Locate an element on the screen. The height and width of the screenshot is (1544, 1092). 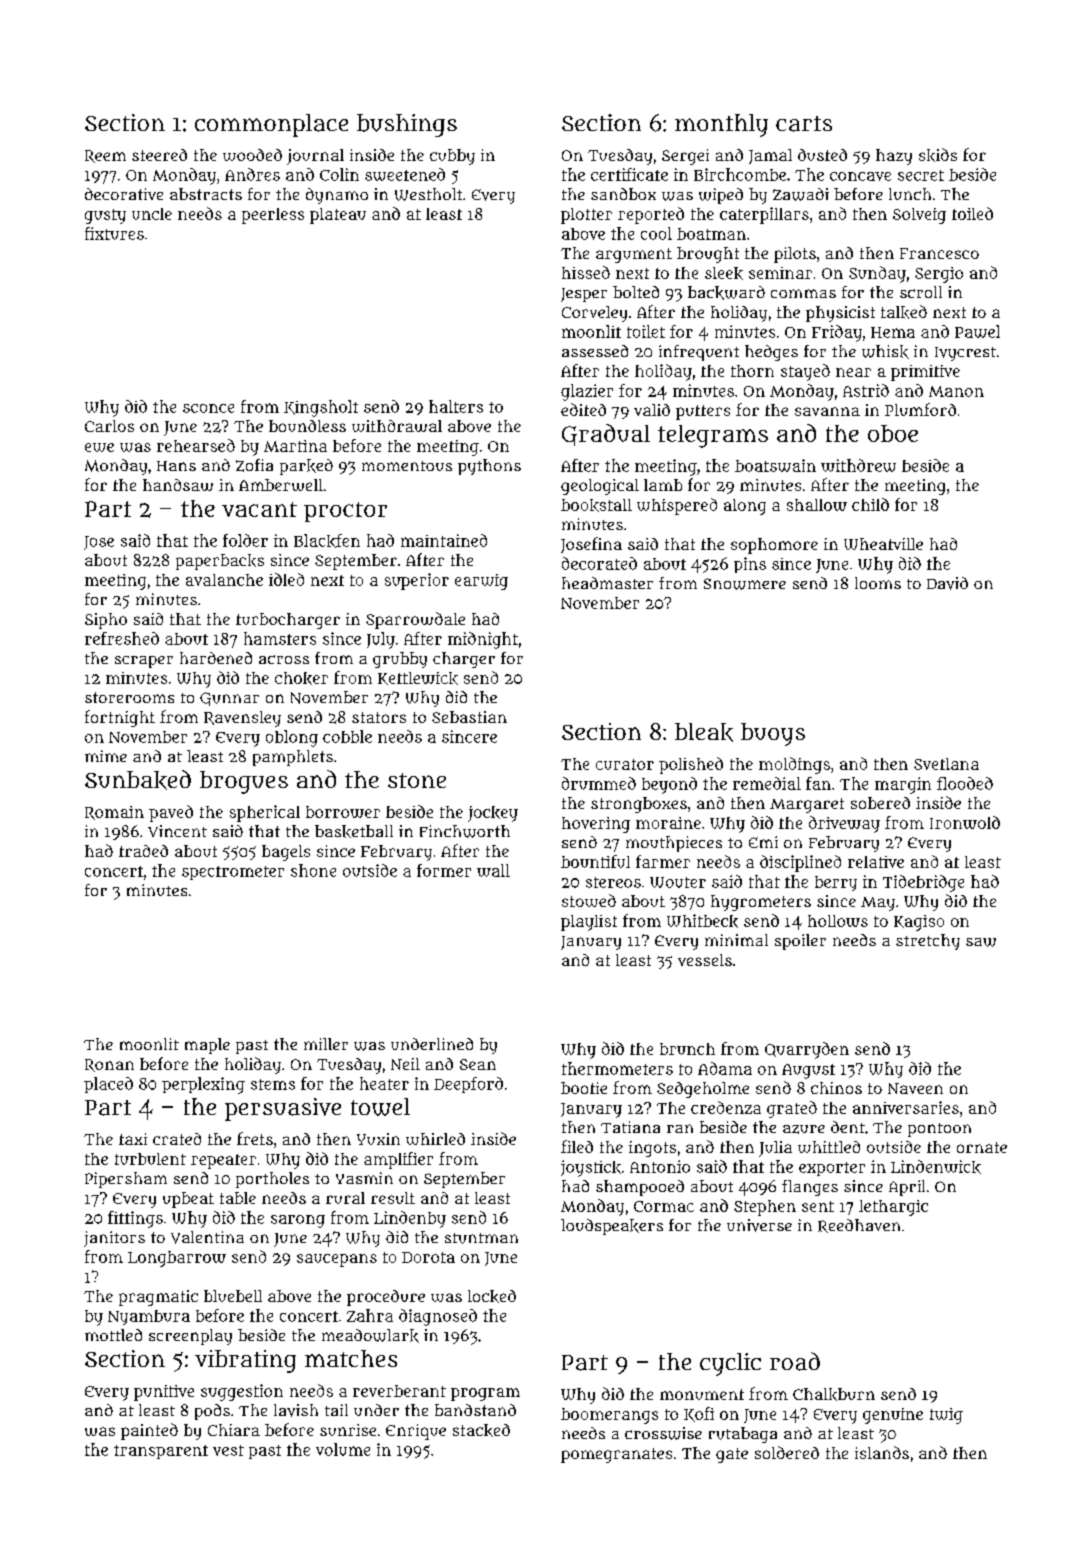
spectrometer is located at coordinates (233, 873).
